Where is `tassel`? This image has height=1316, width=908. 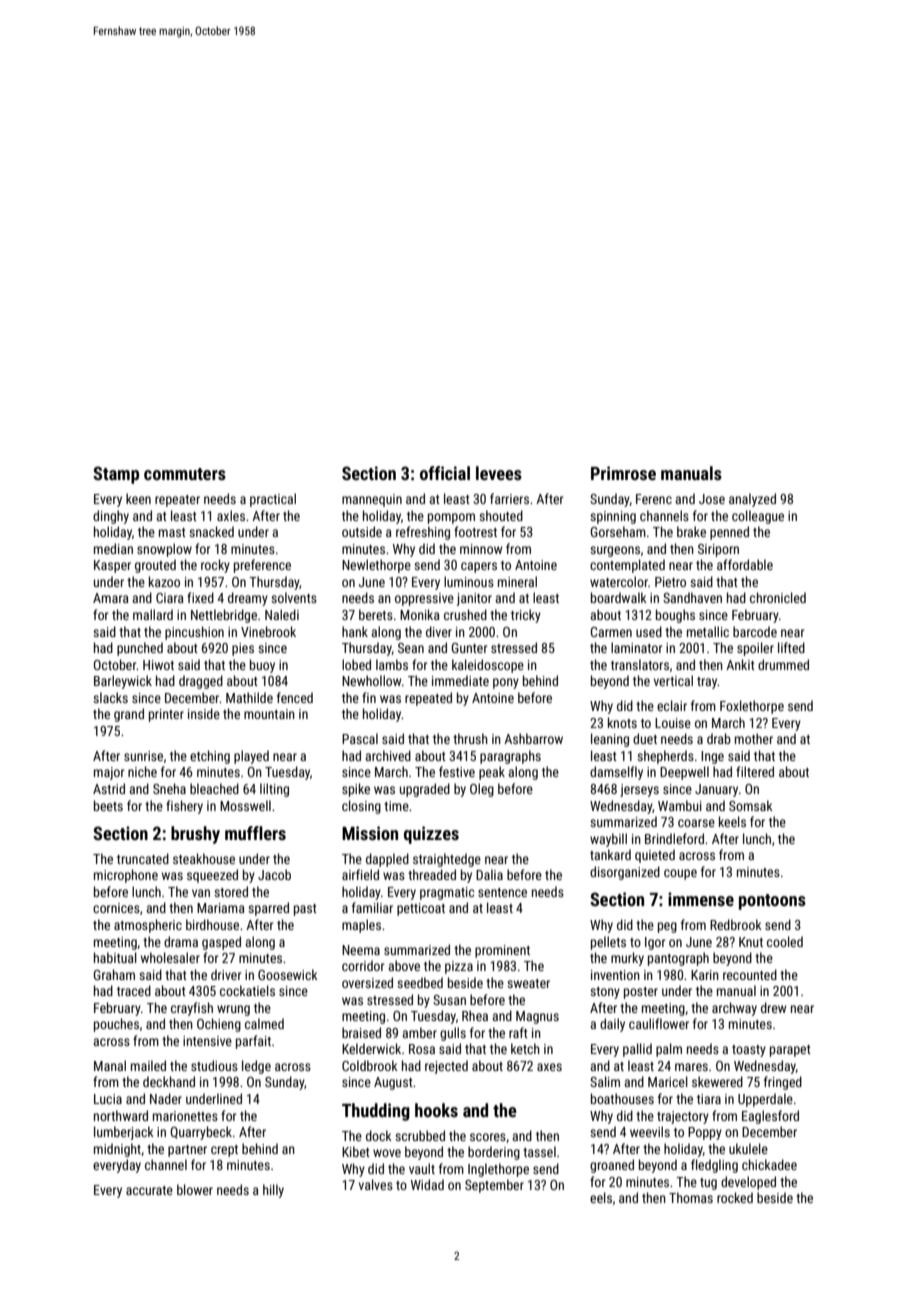 tassel is located at coordinates (539, 1151).
